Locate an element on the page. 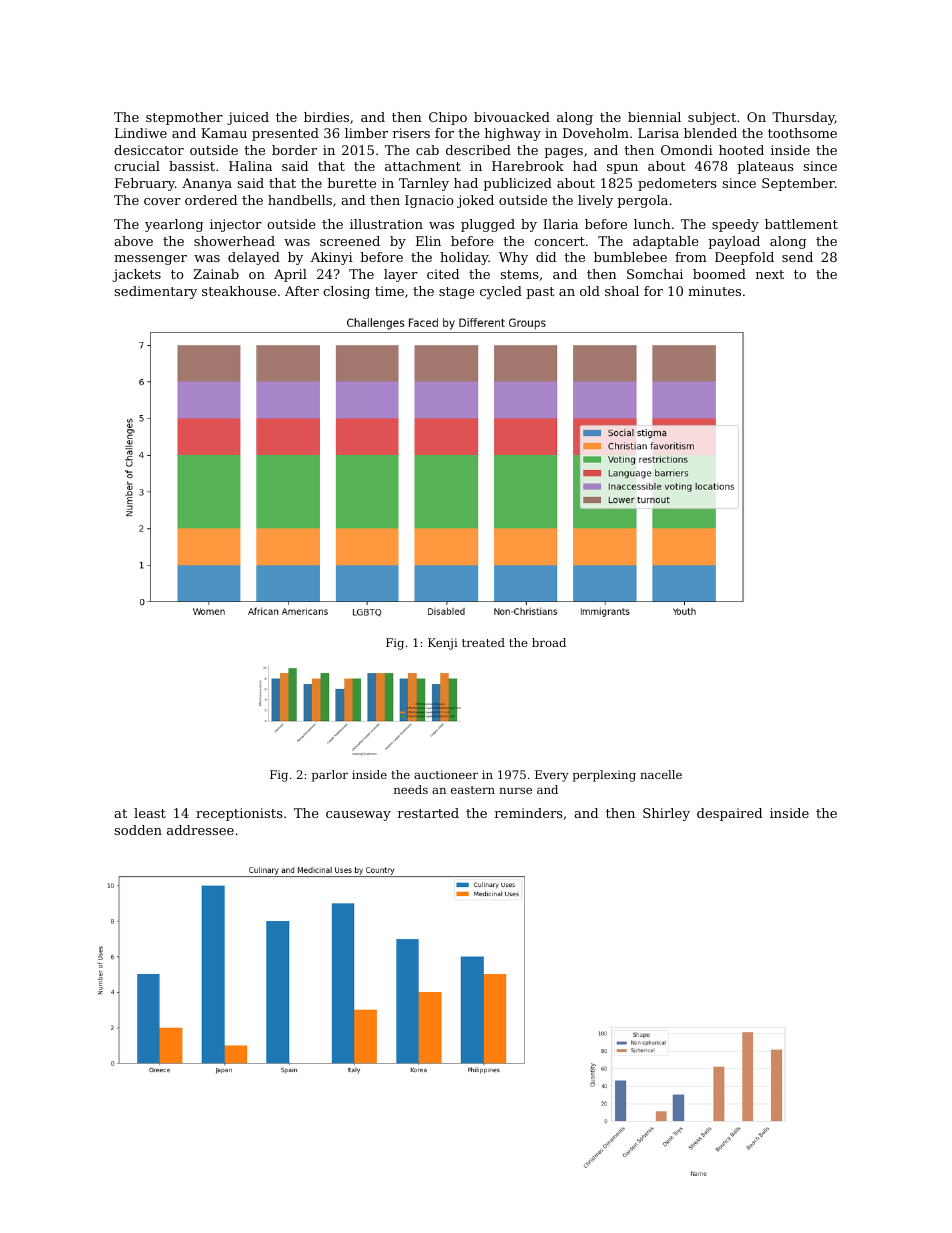 Image resolution: width=952 pixels, height=1233 pixels. steakhouse is located at coordinates (239, 291).
